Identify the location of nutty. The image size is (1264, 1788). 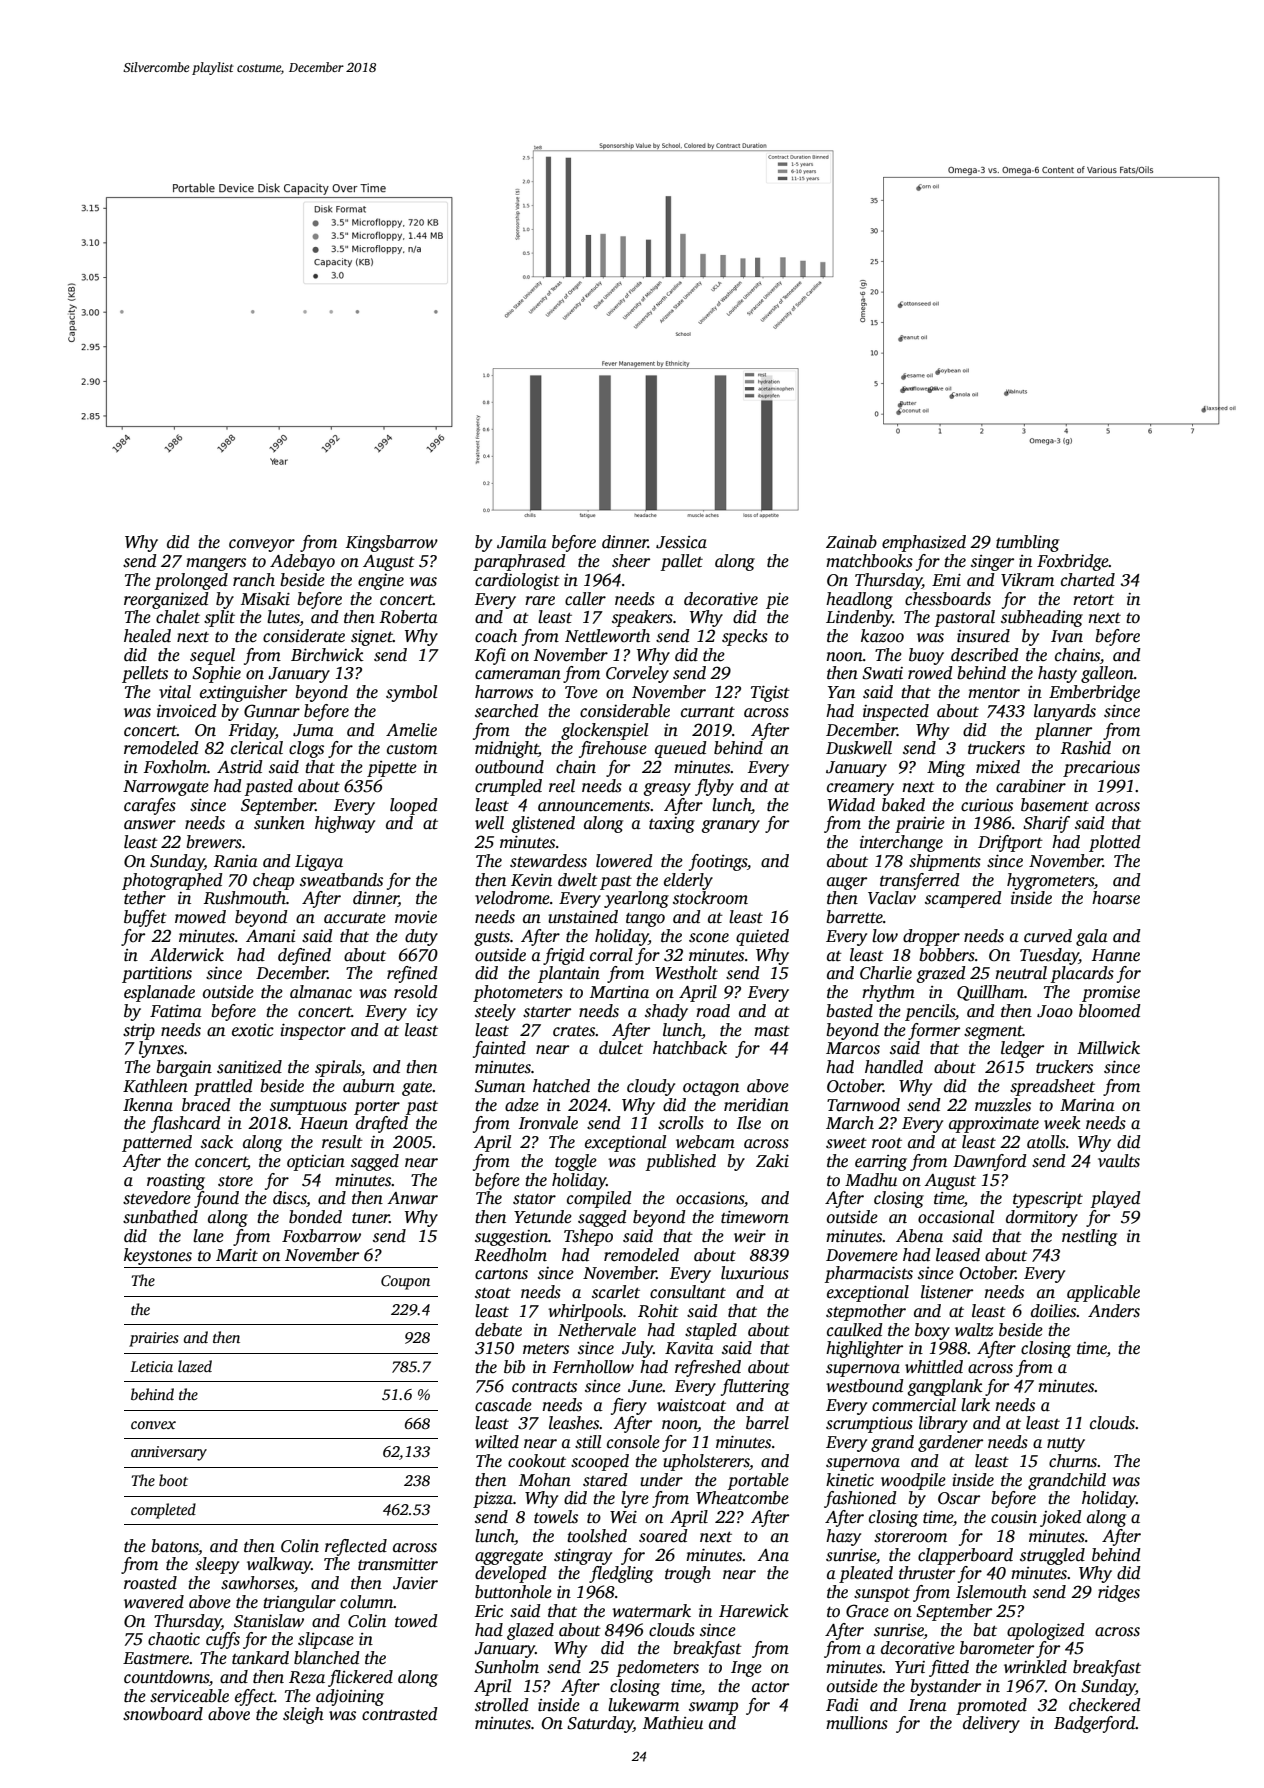
(1066, 1445).
